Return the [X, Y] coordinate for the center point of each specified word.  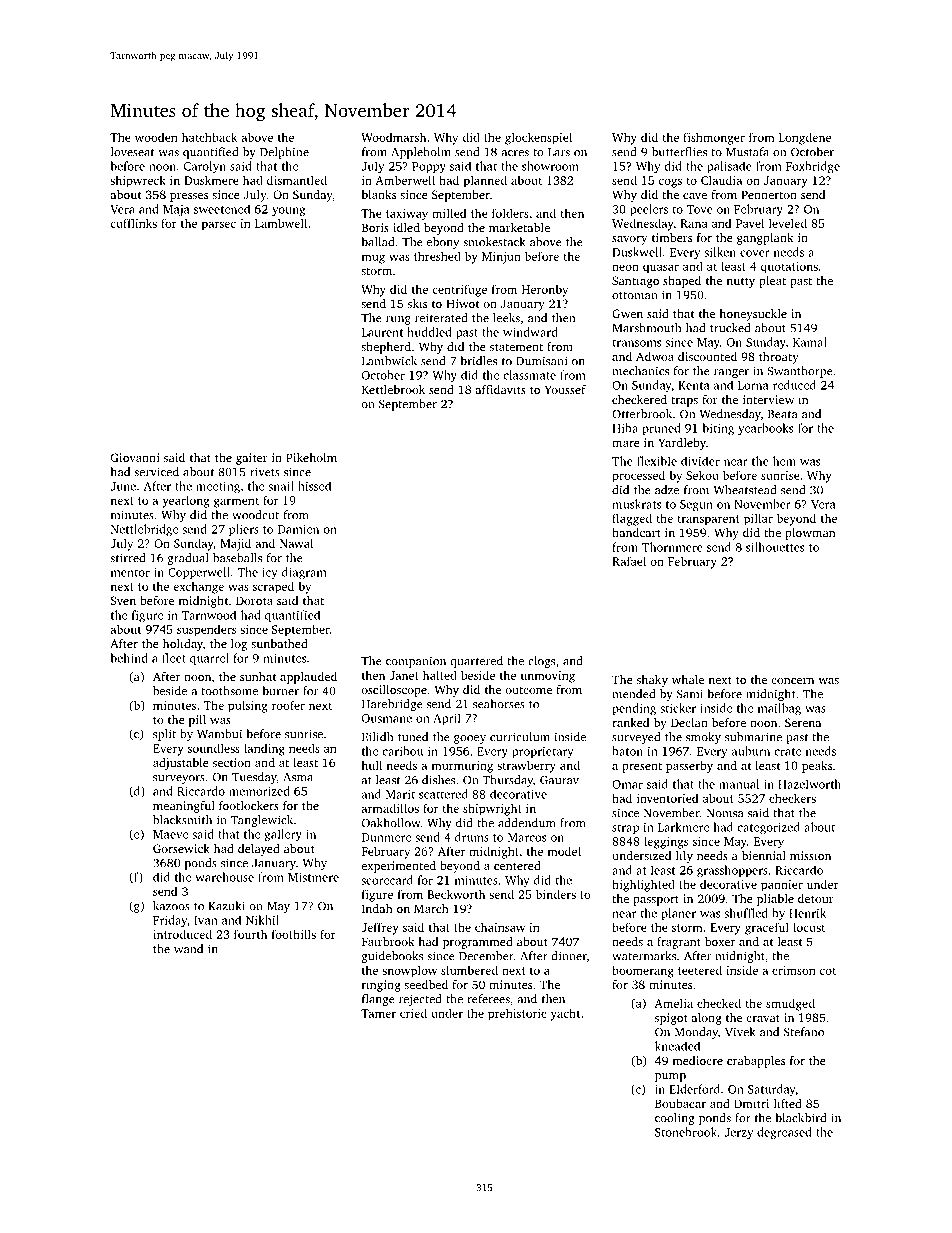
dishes [438, 780]
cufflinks [133, 223]
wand [188, 949]
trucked [730, 328]
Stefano [804, 1032]
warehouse [224, 877]
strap [625, 829]
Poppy [429, 167]
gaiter [252, 459]
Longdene [805, 138]
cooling [675, 1119]
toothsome [229, 691]
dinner [569, 956]
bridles [478, 361]
